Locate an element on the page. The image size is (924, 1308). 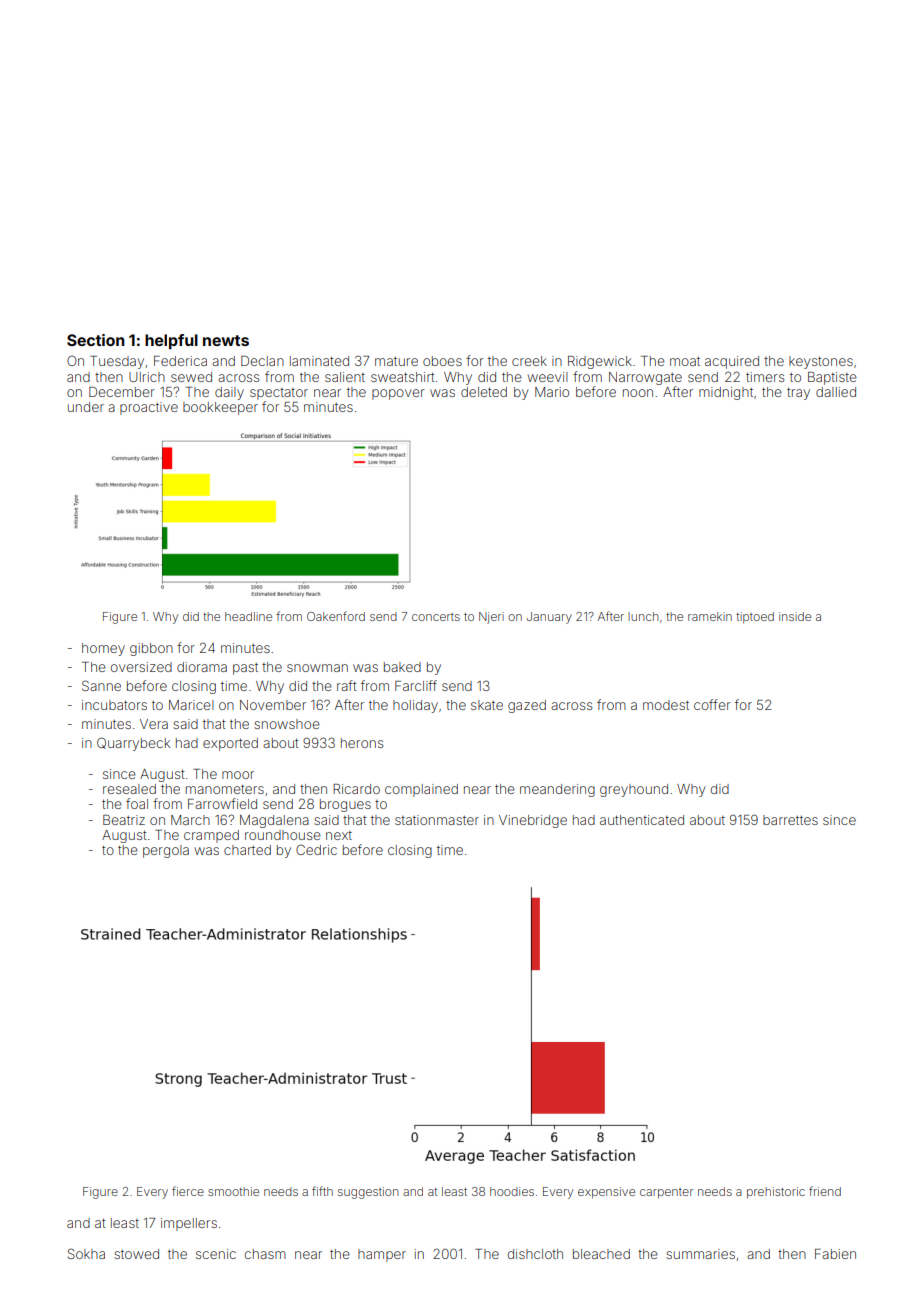
inside is located at coordinates (795, 616).
